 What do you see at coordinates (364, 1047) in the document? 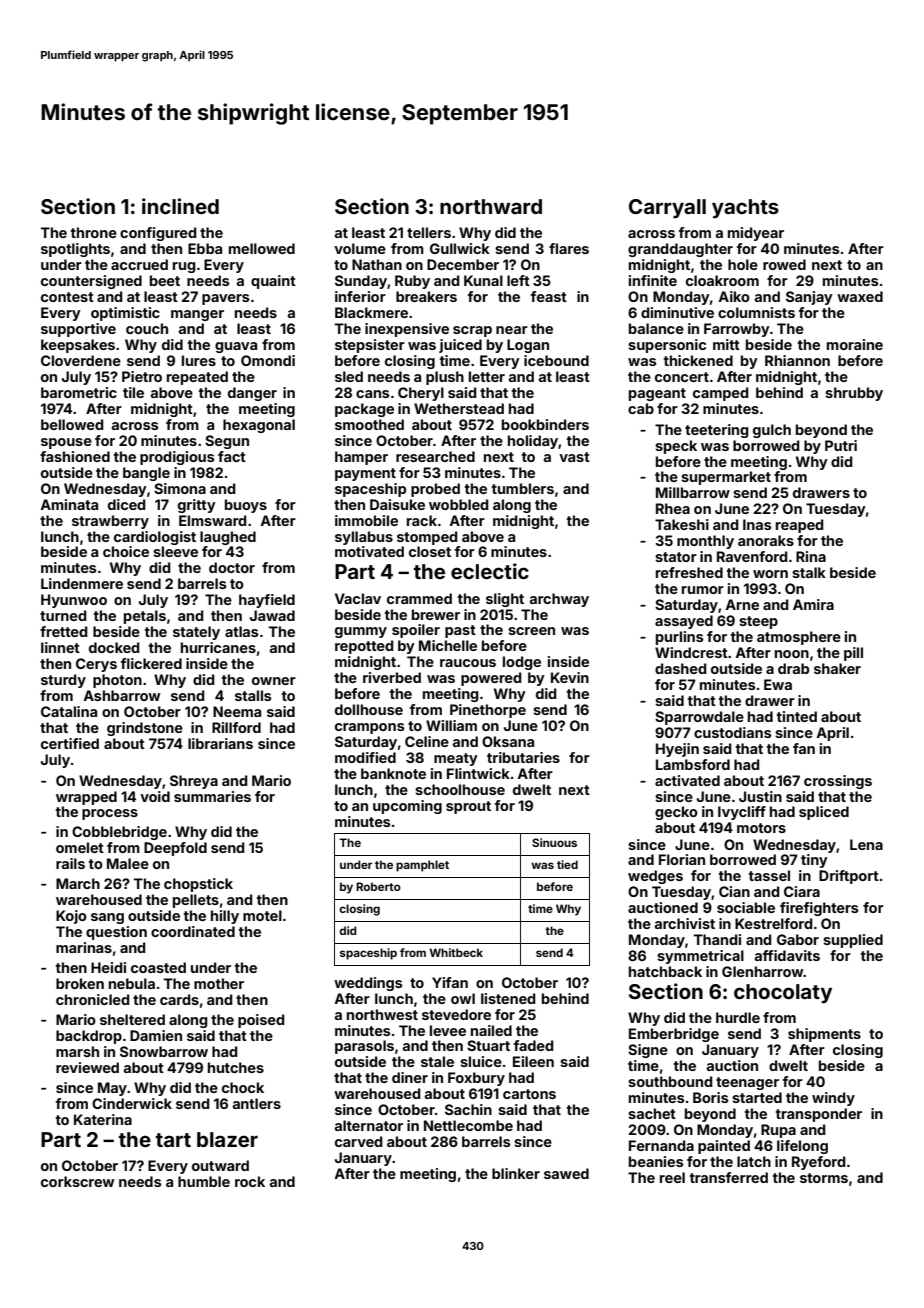
I see `parasols` at bounding box center [364, 1047].
